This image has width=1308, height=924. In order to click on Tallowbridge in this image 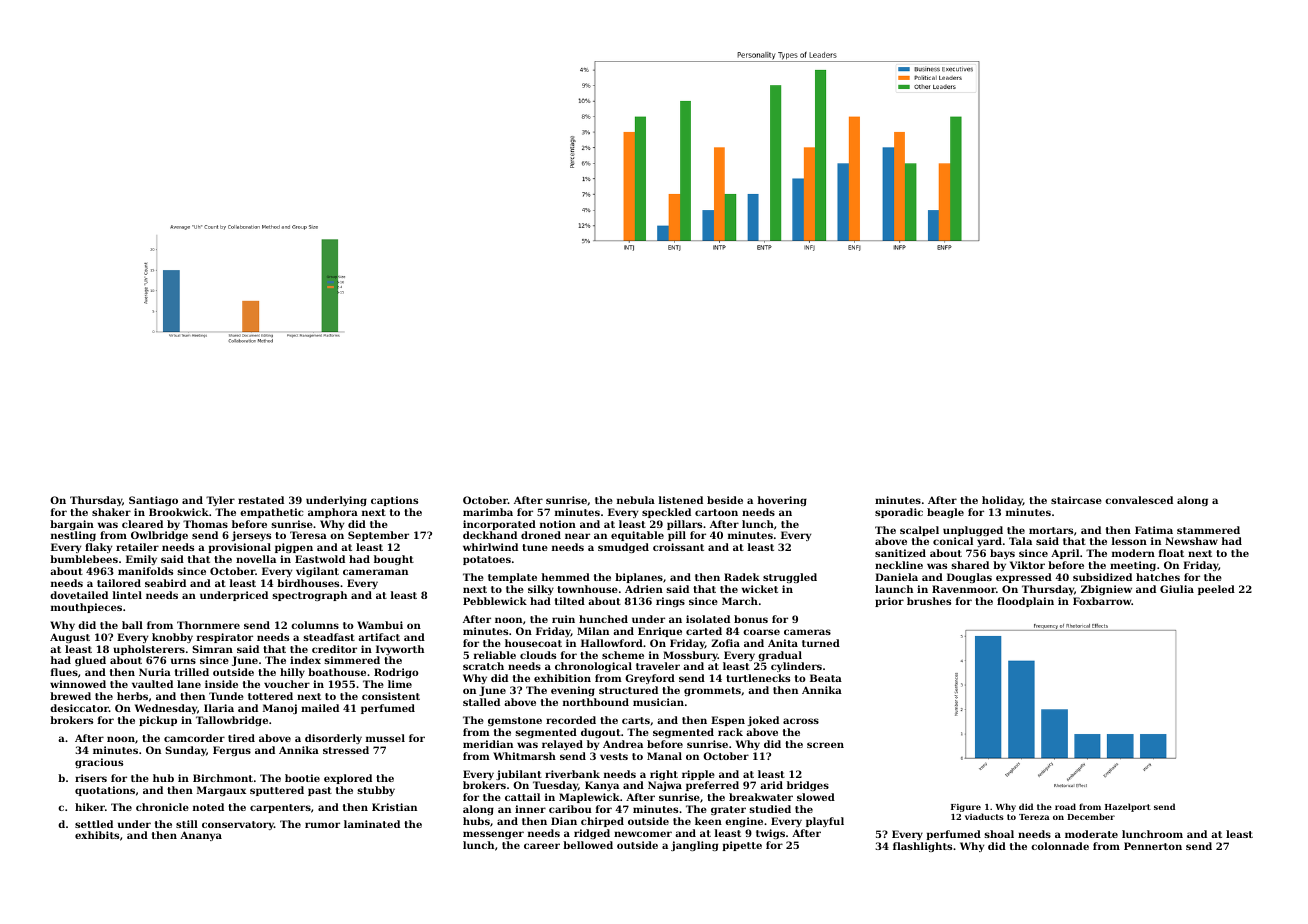, I will do `click(232, 721)`.
